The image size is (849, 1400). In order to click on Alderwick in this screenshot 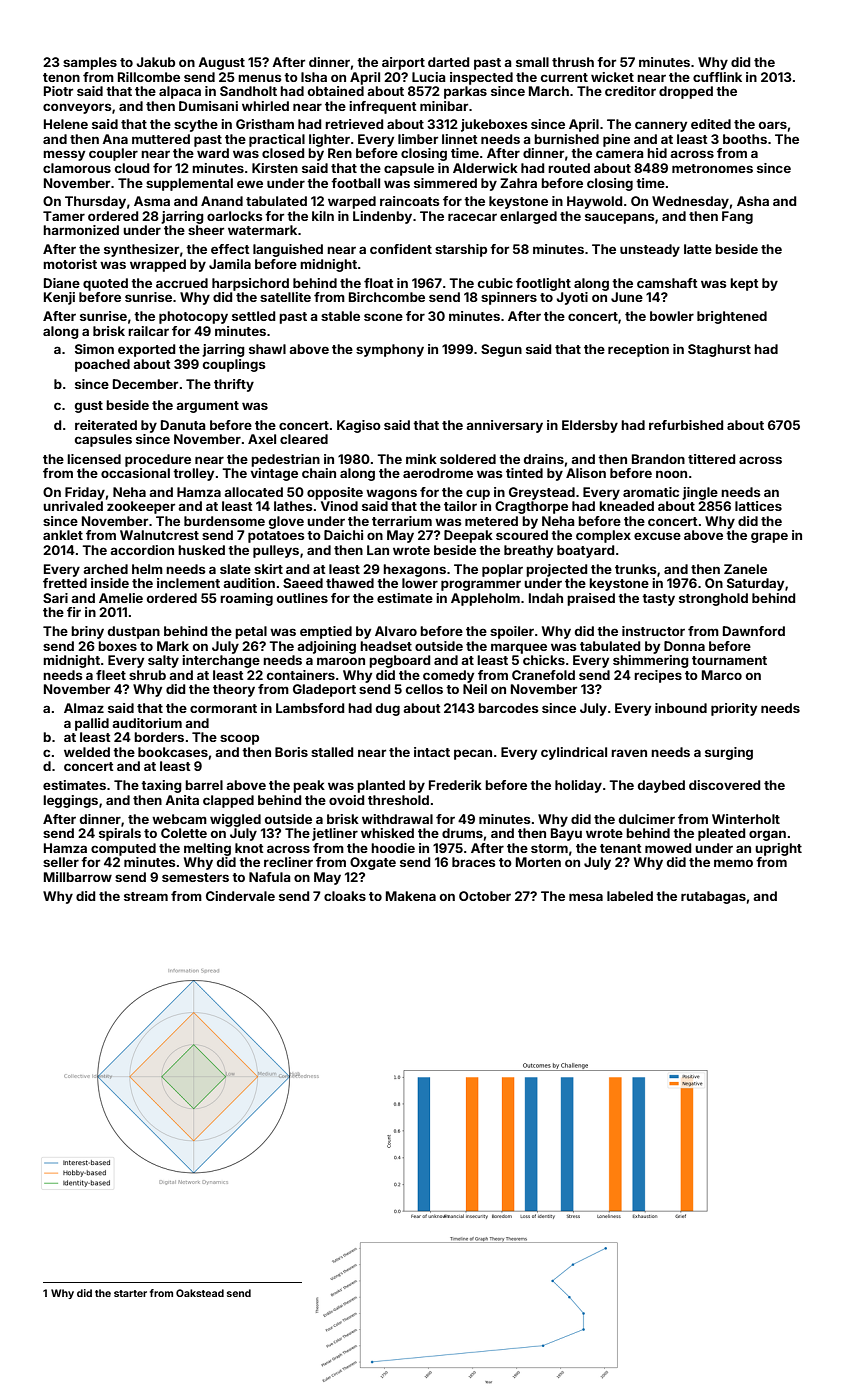, I will do `click(485, 168)`.
